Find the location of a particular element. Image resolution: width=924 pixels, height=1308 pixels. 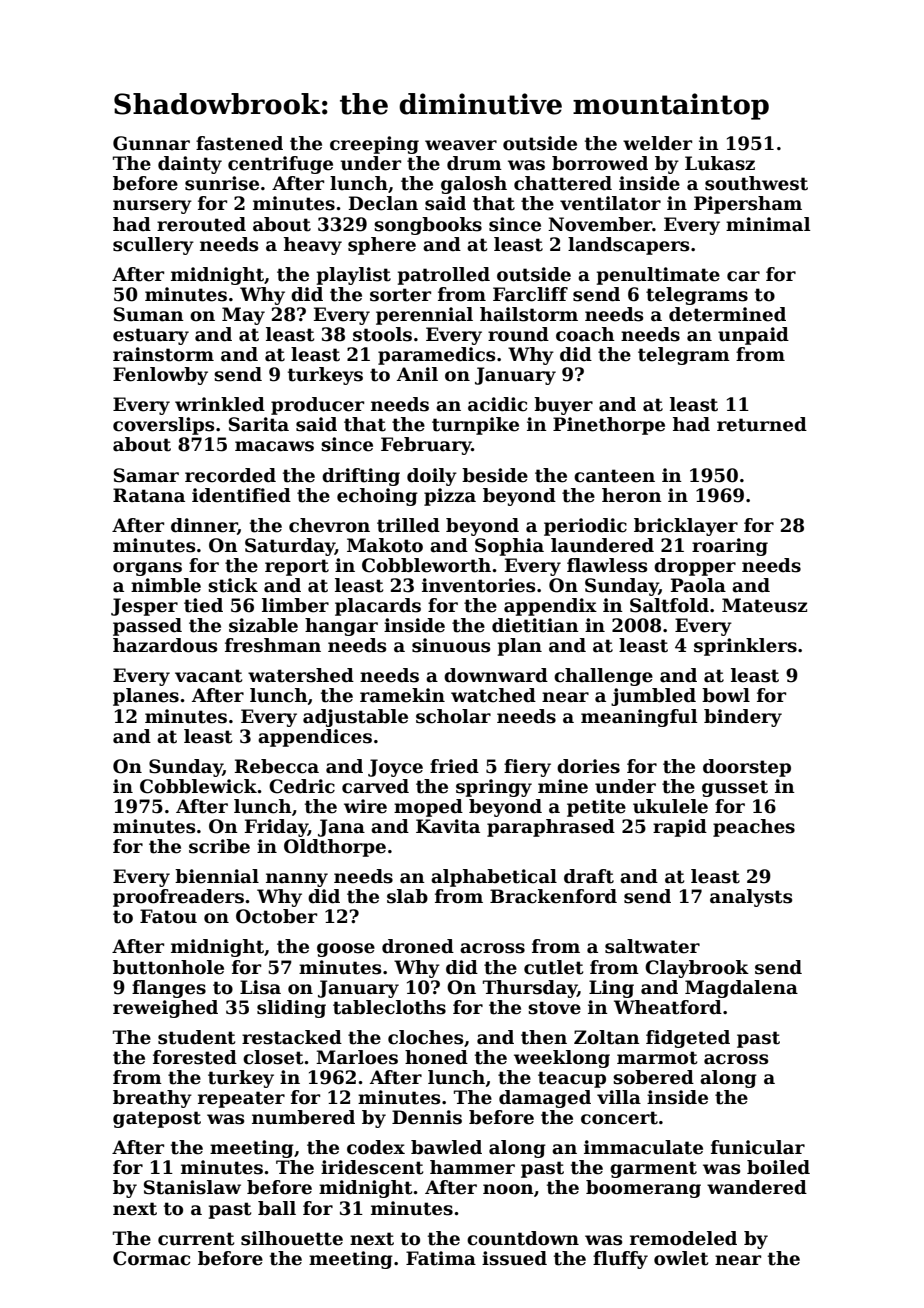

Cormac is located at coordinates (151, 1258).
